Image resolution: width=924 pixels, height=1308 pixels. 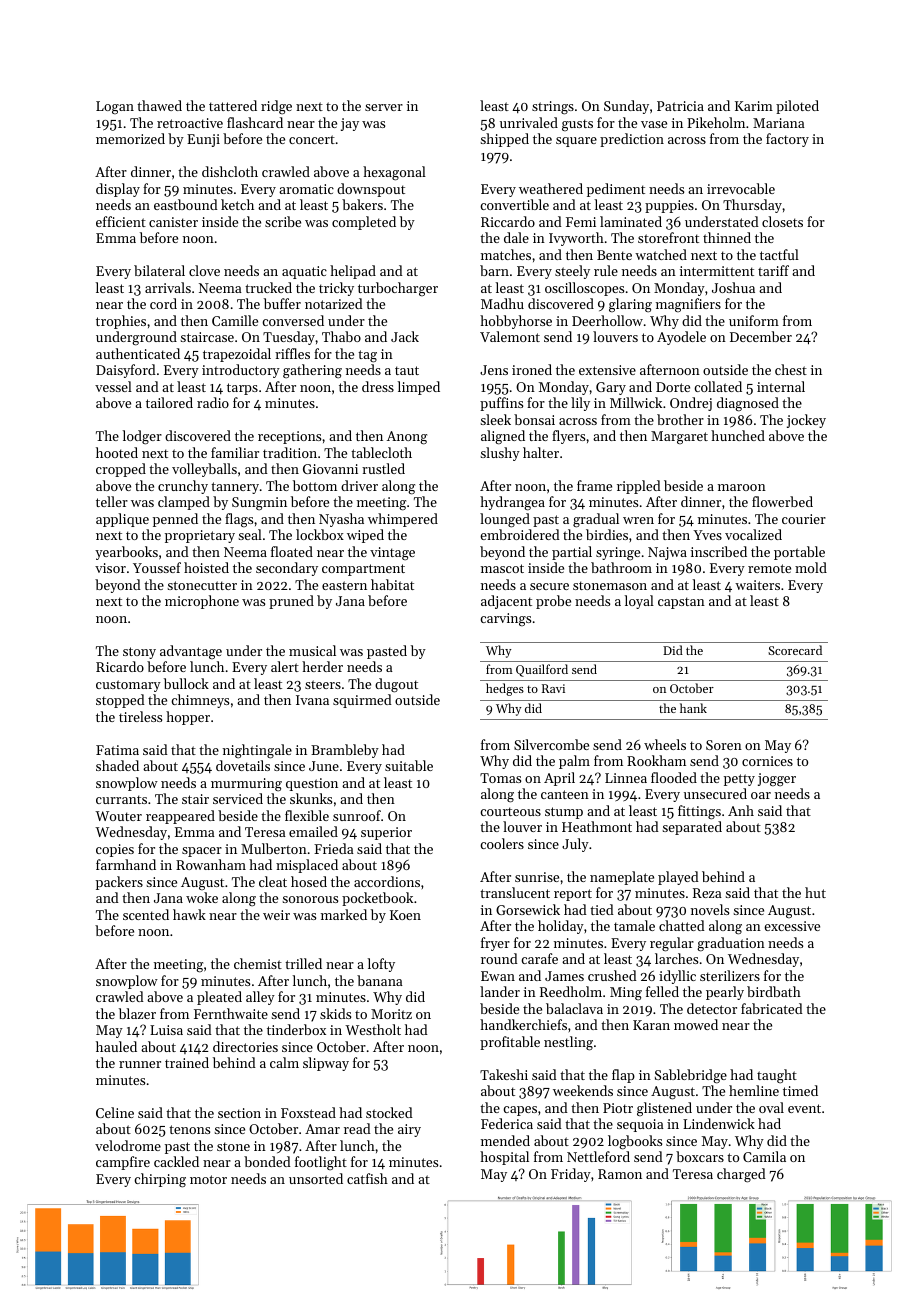 What do you see at coordinates (626, 778) in the page?
I see `Linnea` at bounding box center [626, 778].
